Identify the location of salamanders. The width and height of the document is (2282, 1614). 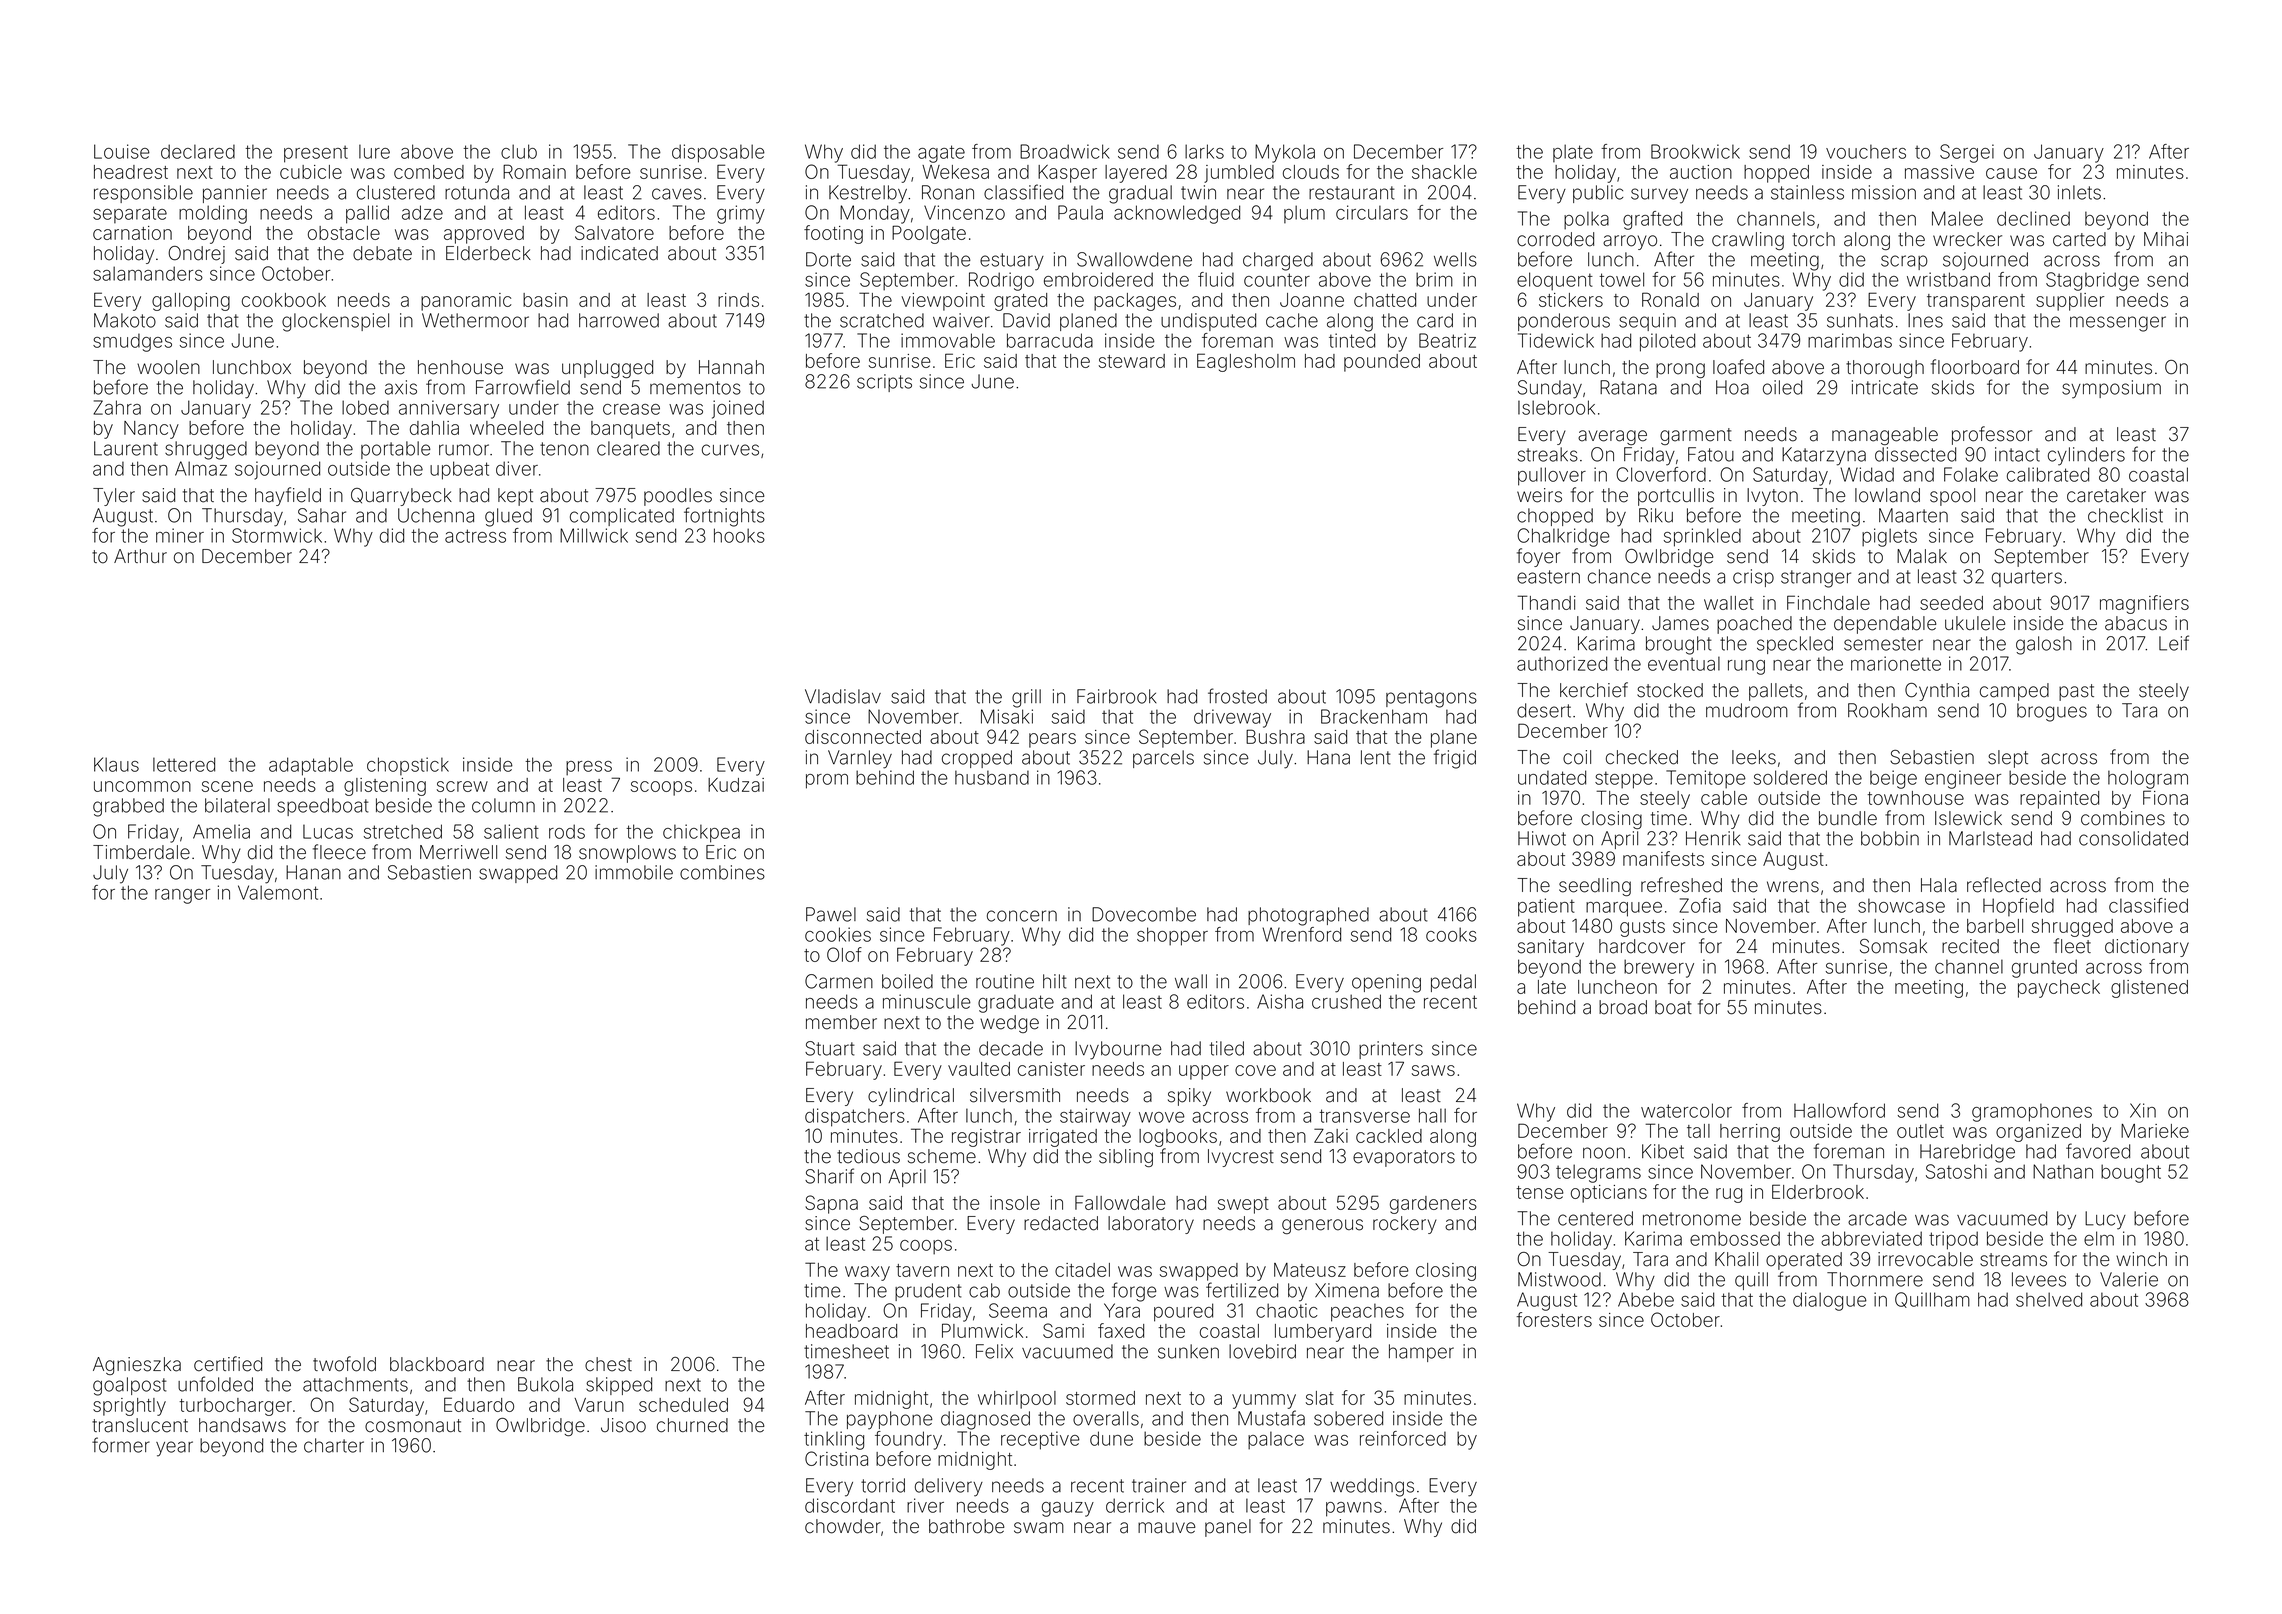
(148, 273).
